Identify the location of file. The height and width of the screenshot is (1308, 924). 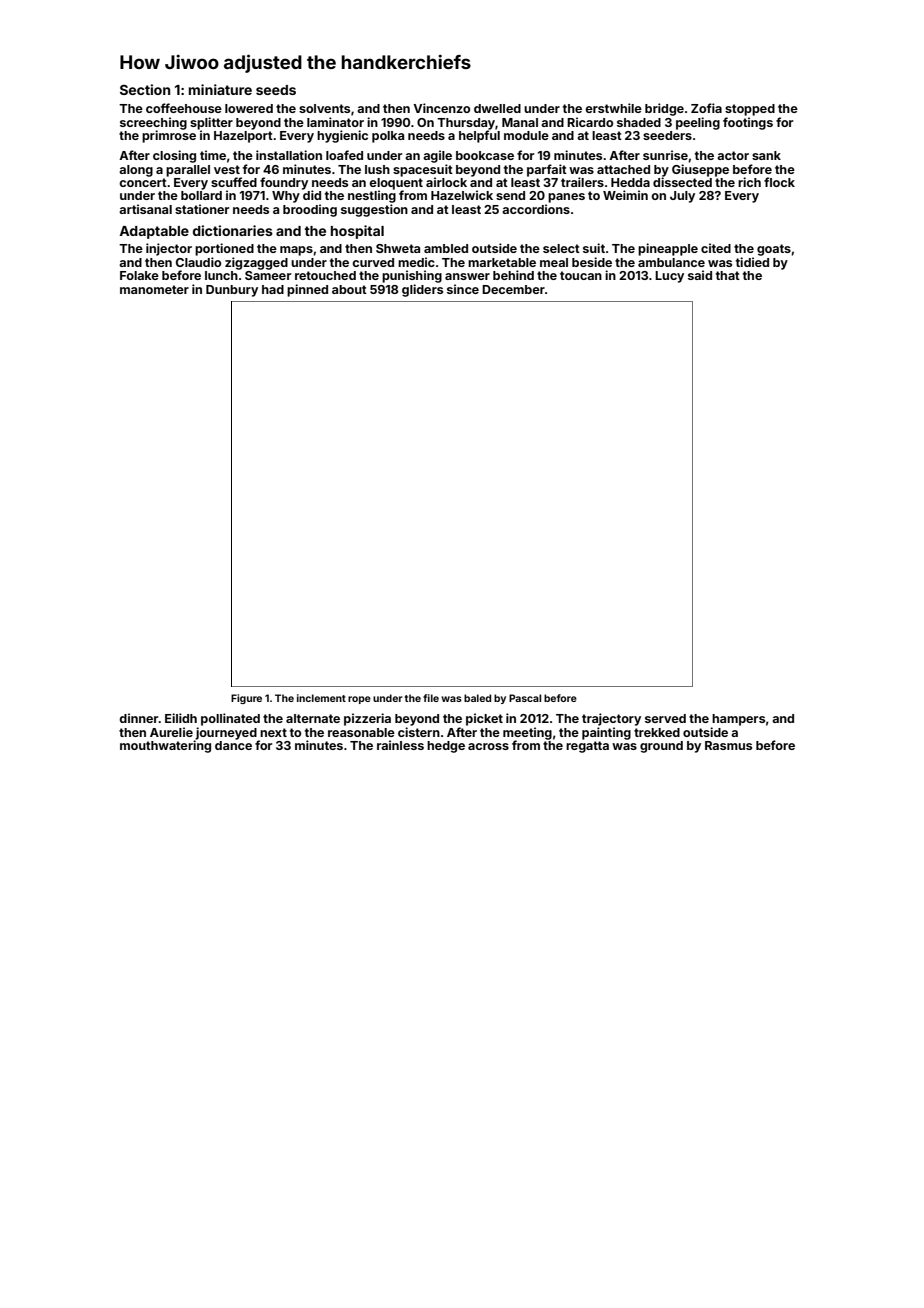
(431, 698).
